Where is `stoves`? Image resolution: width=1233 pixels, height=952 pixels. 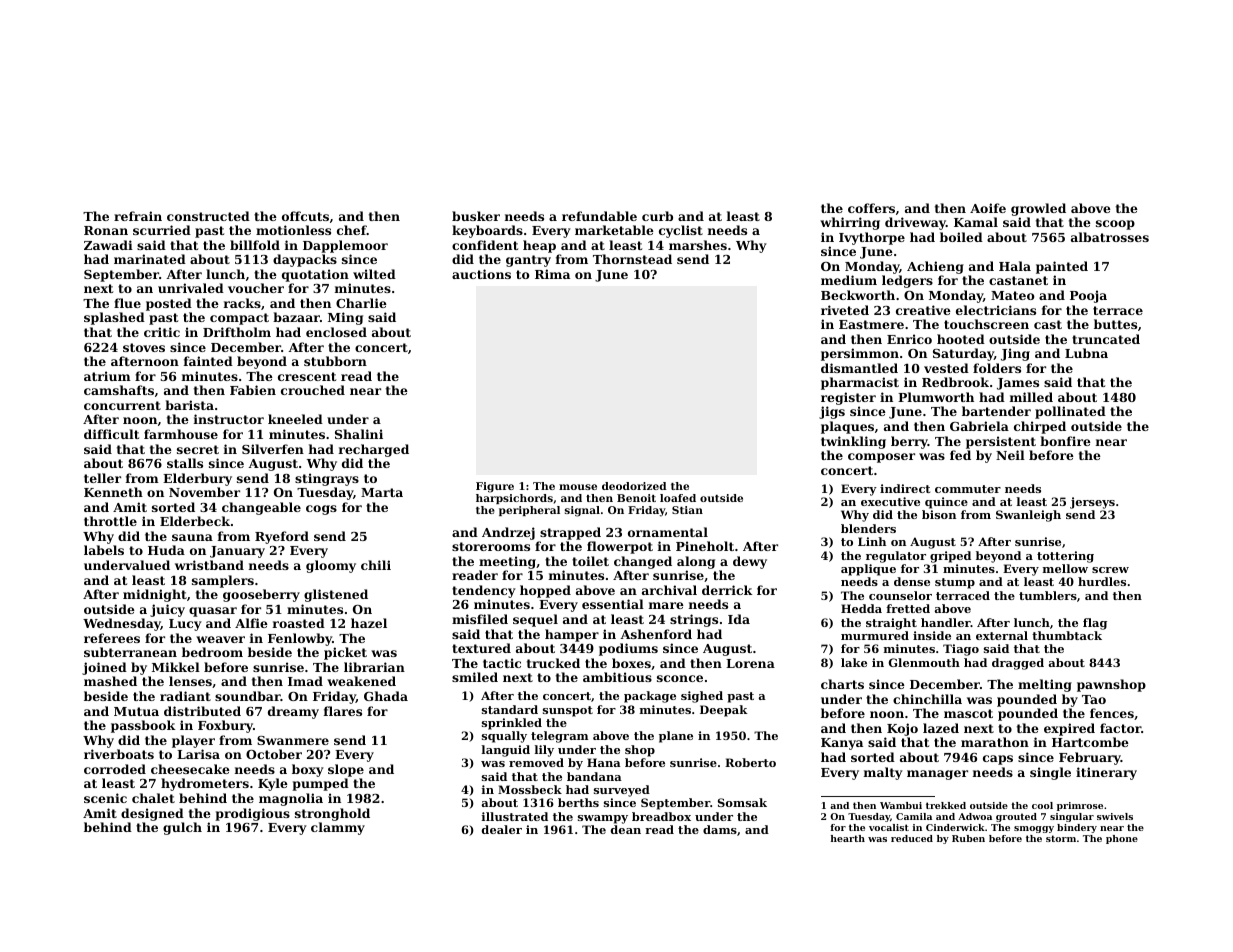
stoves is located at coordinates (144, 347).
